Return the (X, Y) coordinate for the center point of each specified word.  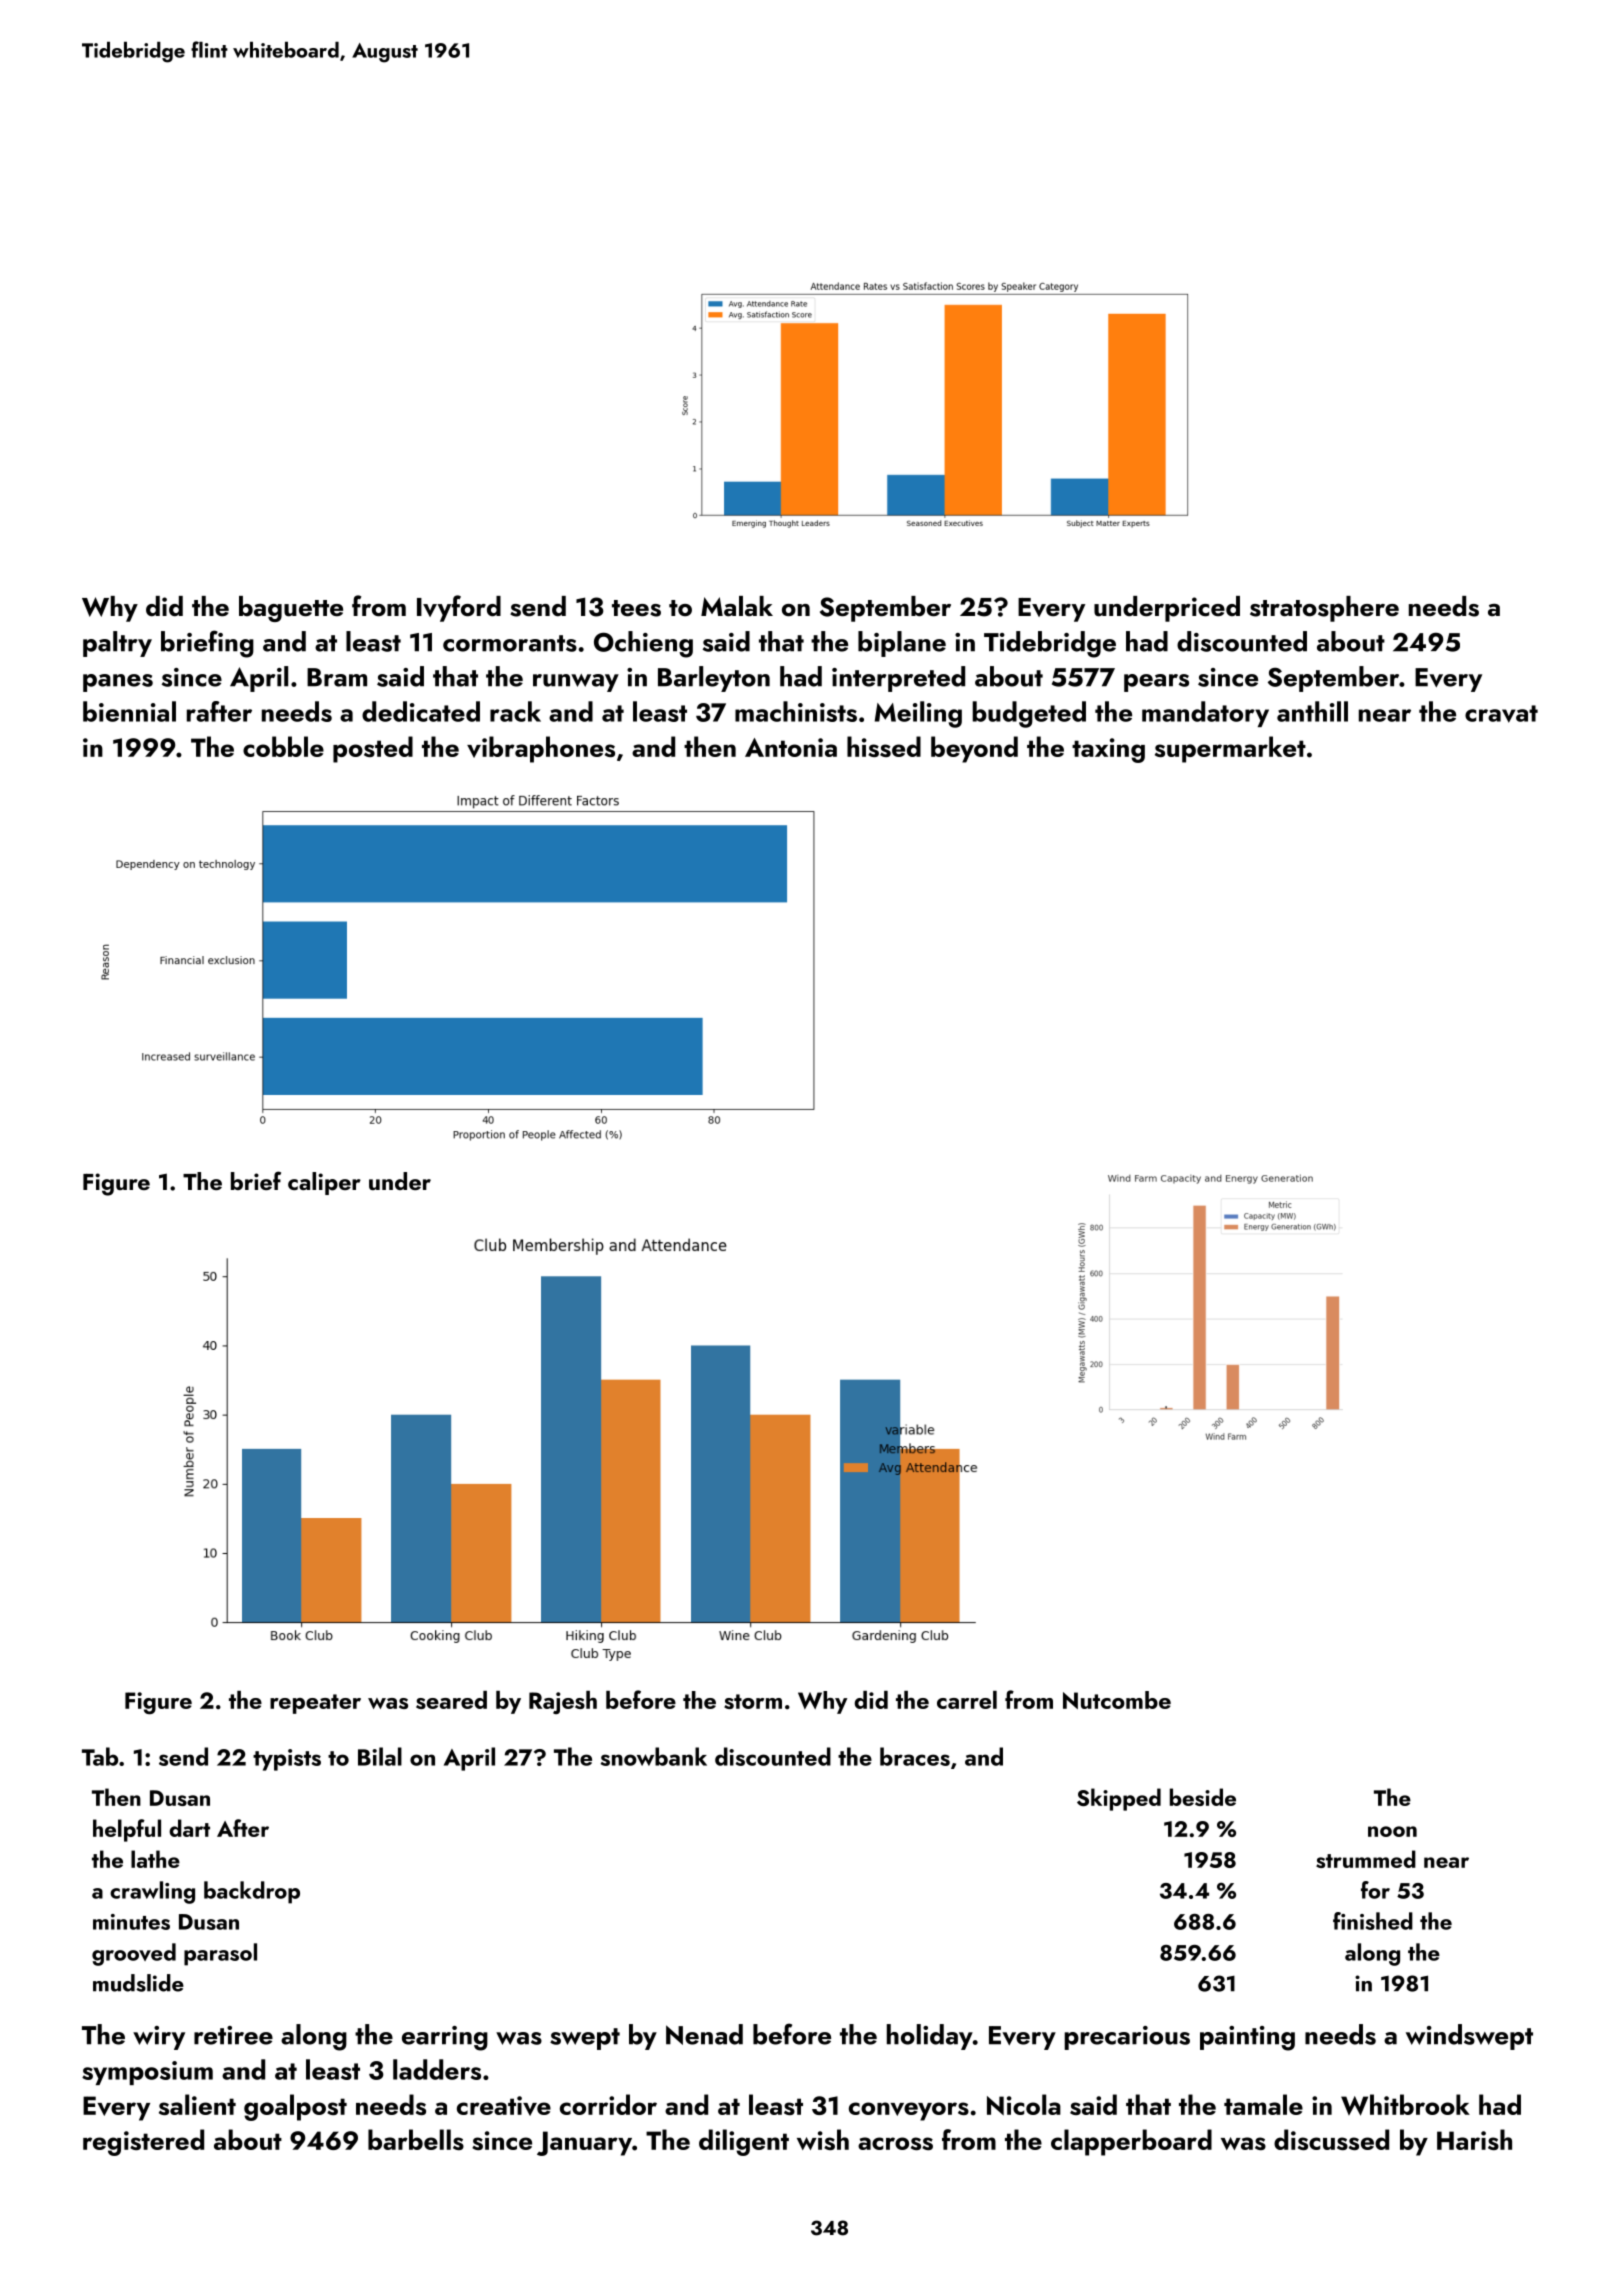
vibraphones (541, 749)
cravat (1501, 714)
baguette (291, 609)
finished (1373, 1921)
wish (823, 2139)
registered (143, 2142)
